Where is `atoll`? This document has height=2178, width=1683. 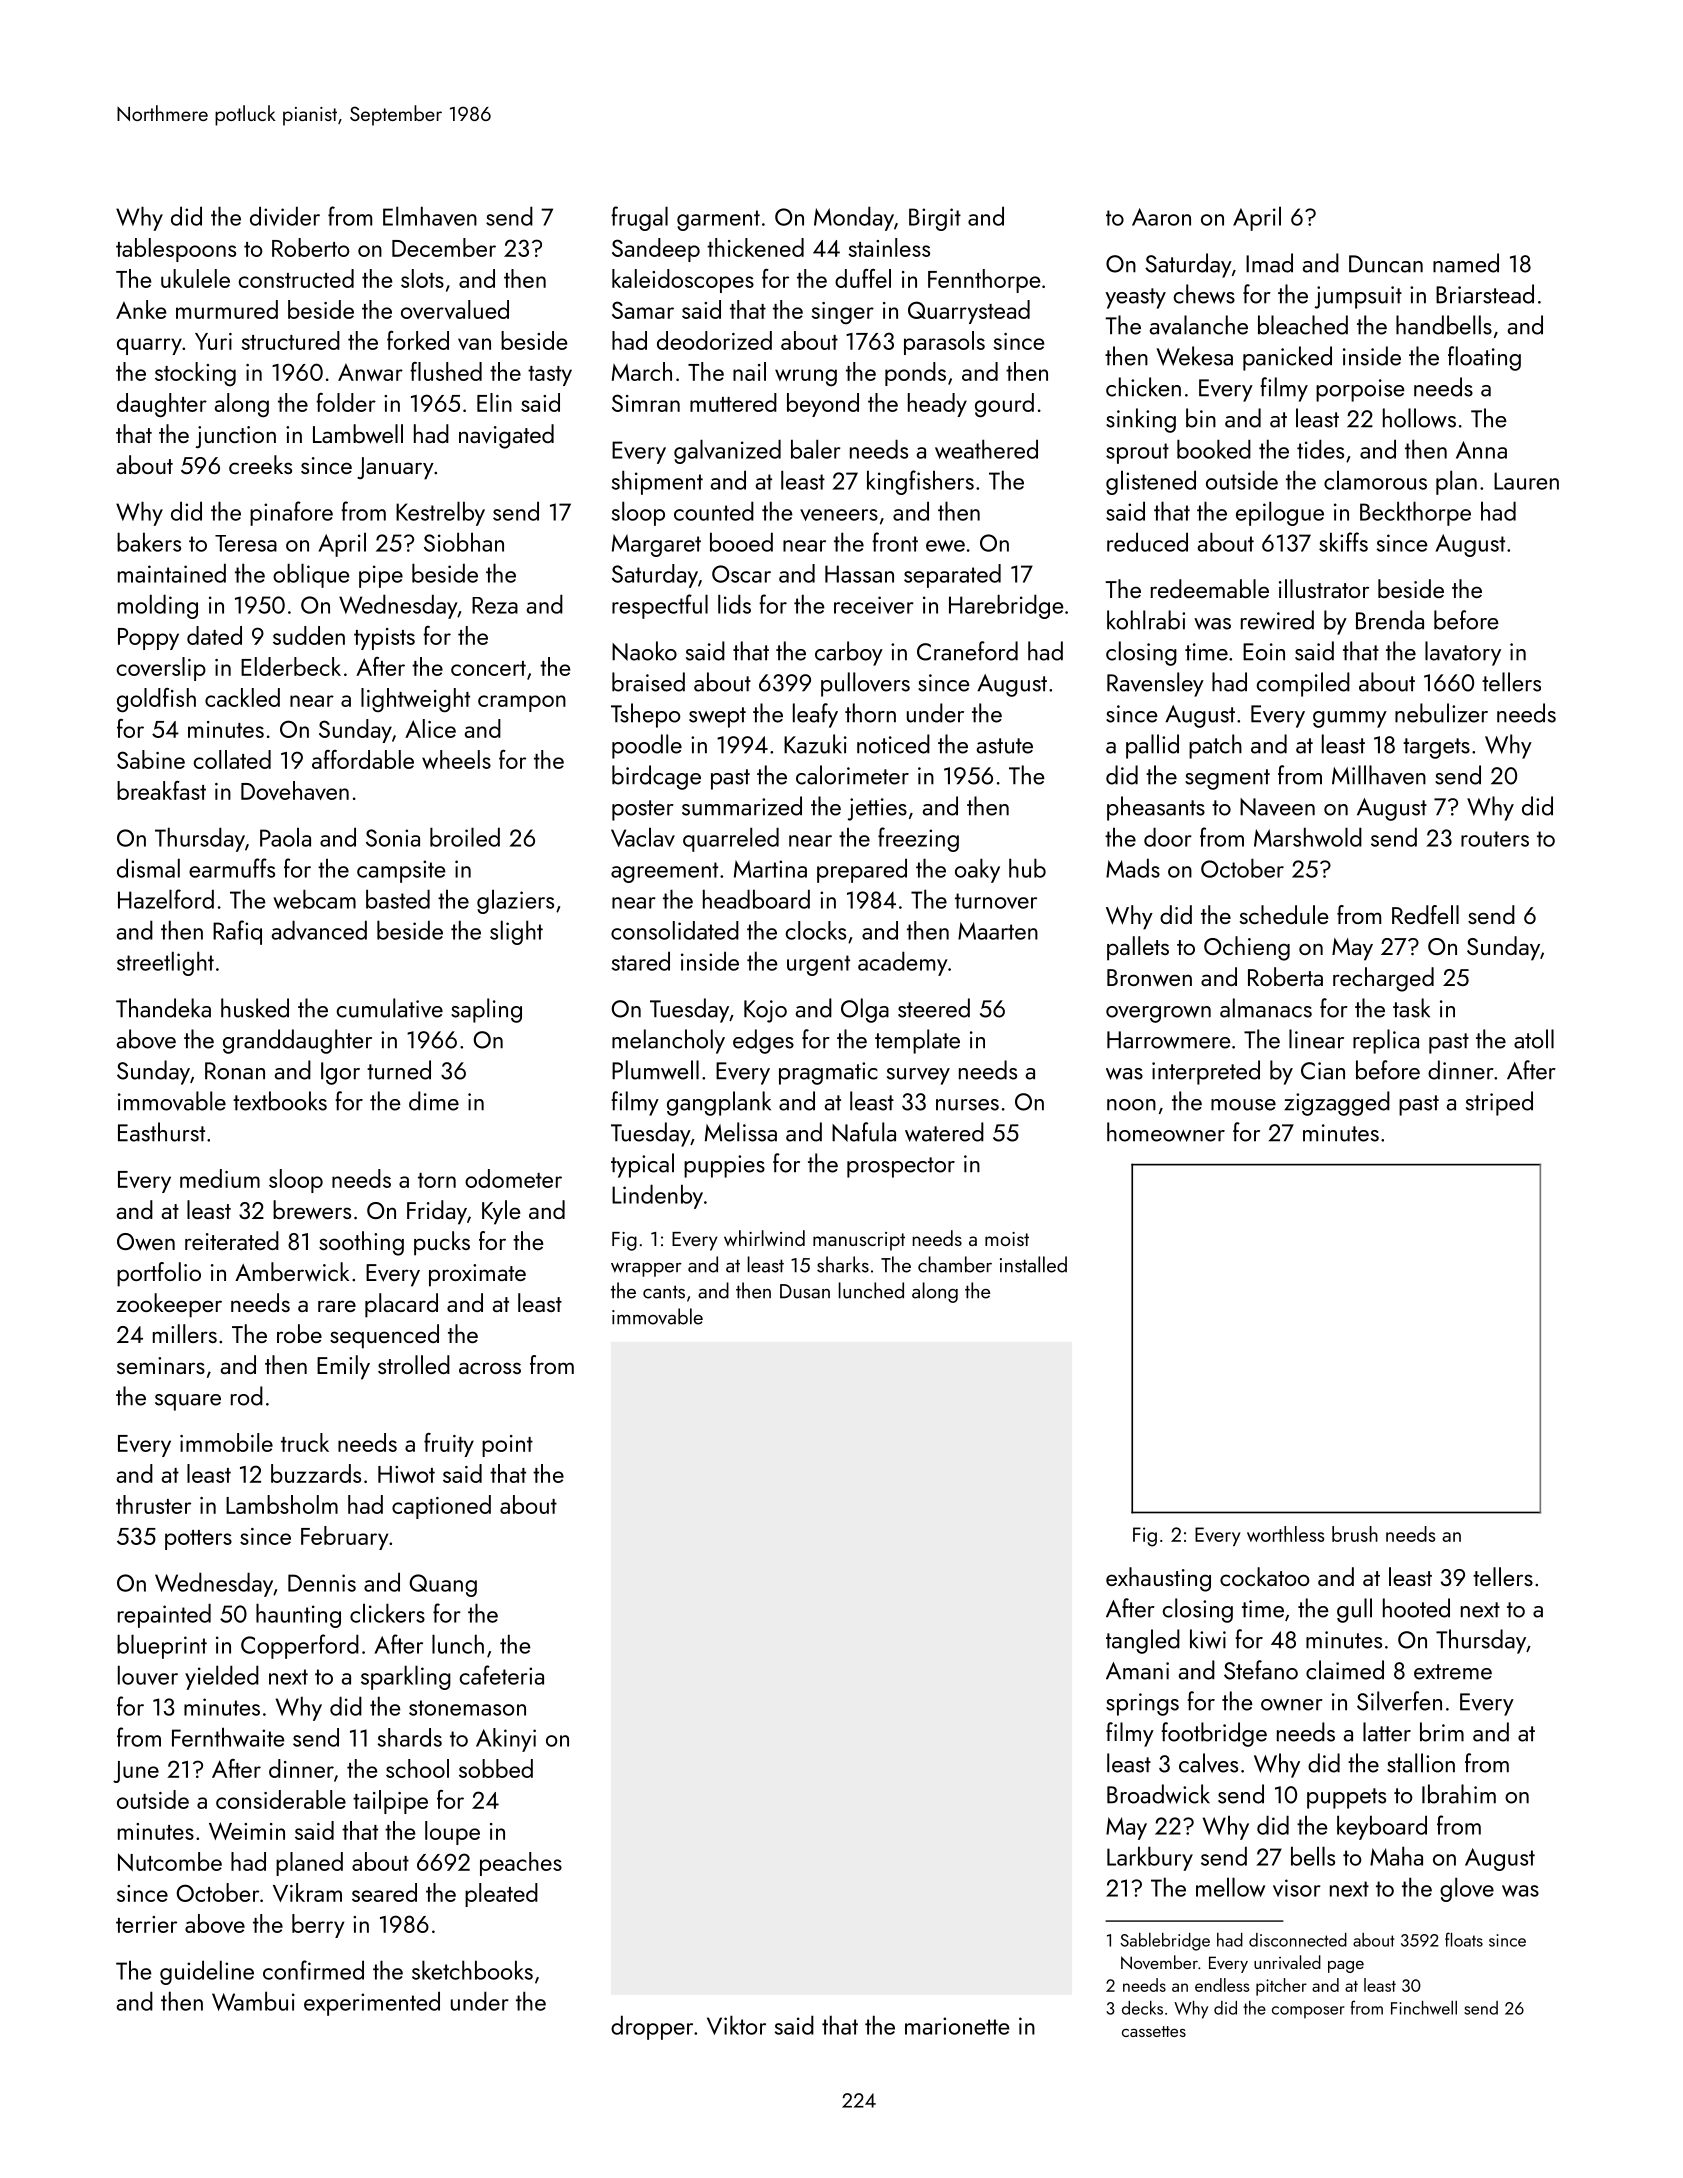 atoll is located at coordinates (1534, 1039).
